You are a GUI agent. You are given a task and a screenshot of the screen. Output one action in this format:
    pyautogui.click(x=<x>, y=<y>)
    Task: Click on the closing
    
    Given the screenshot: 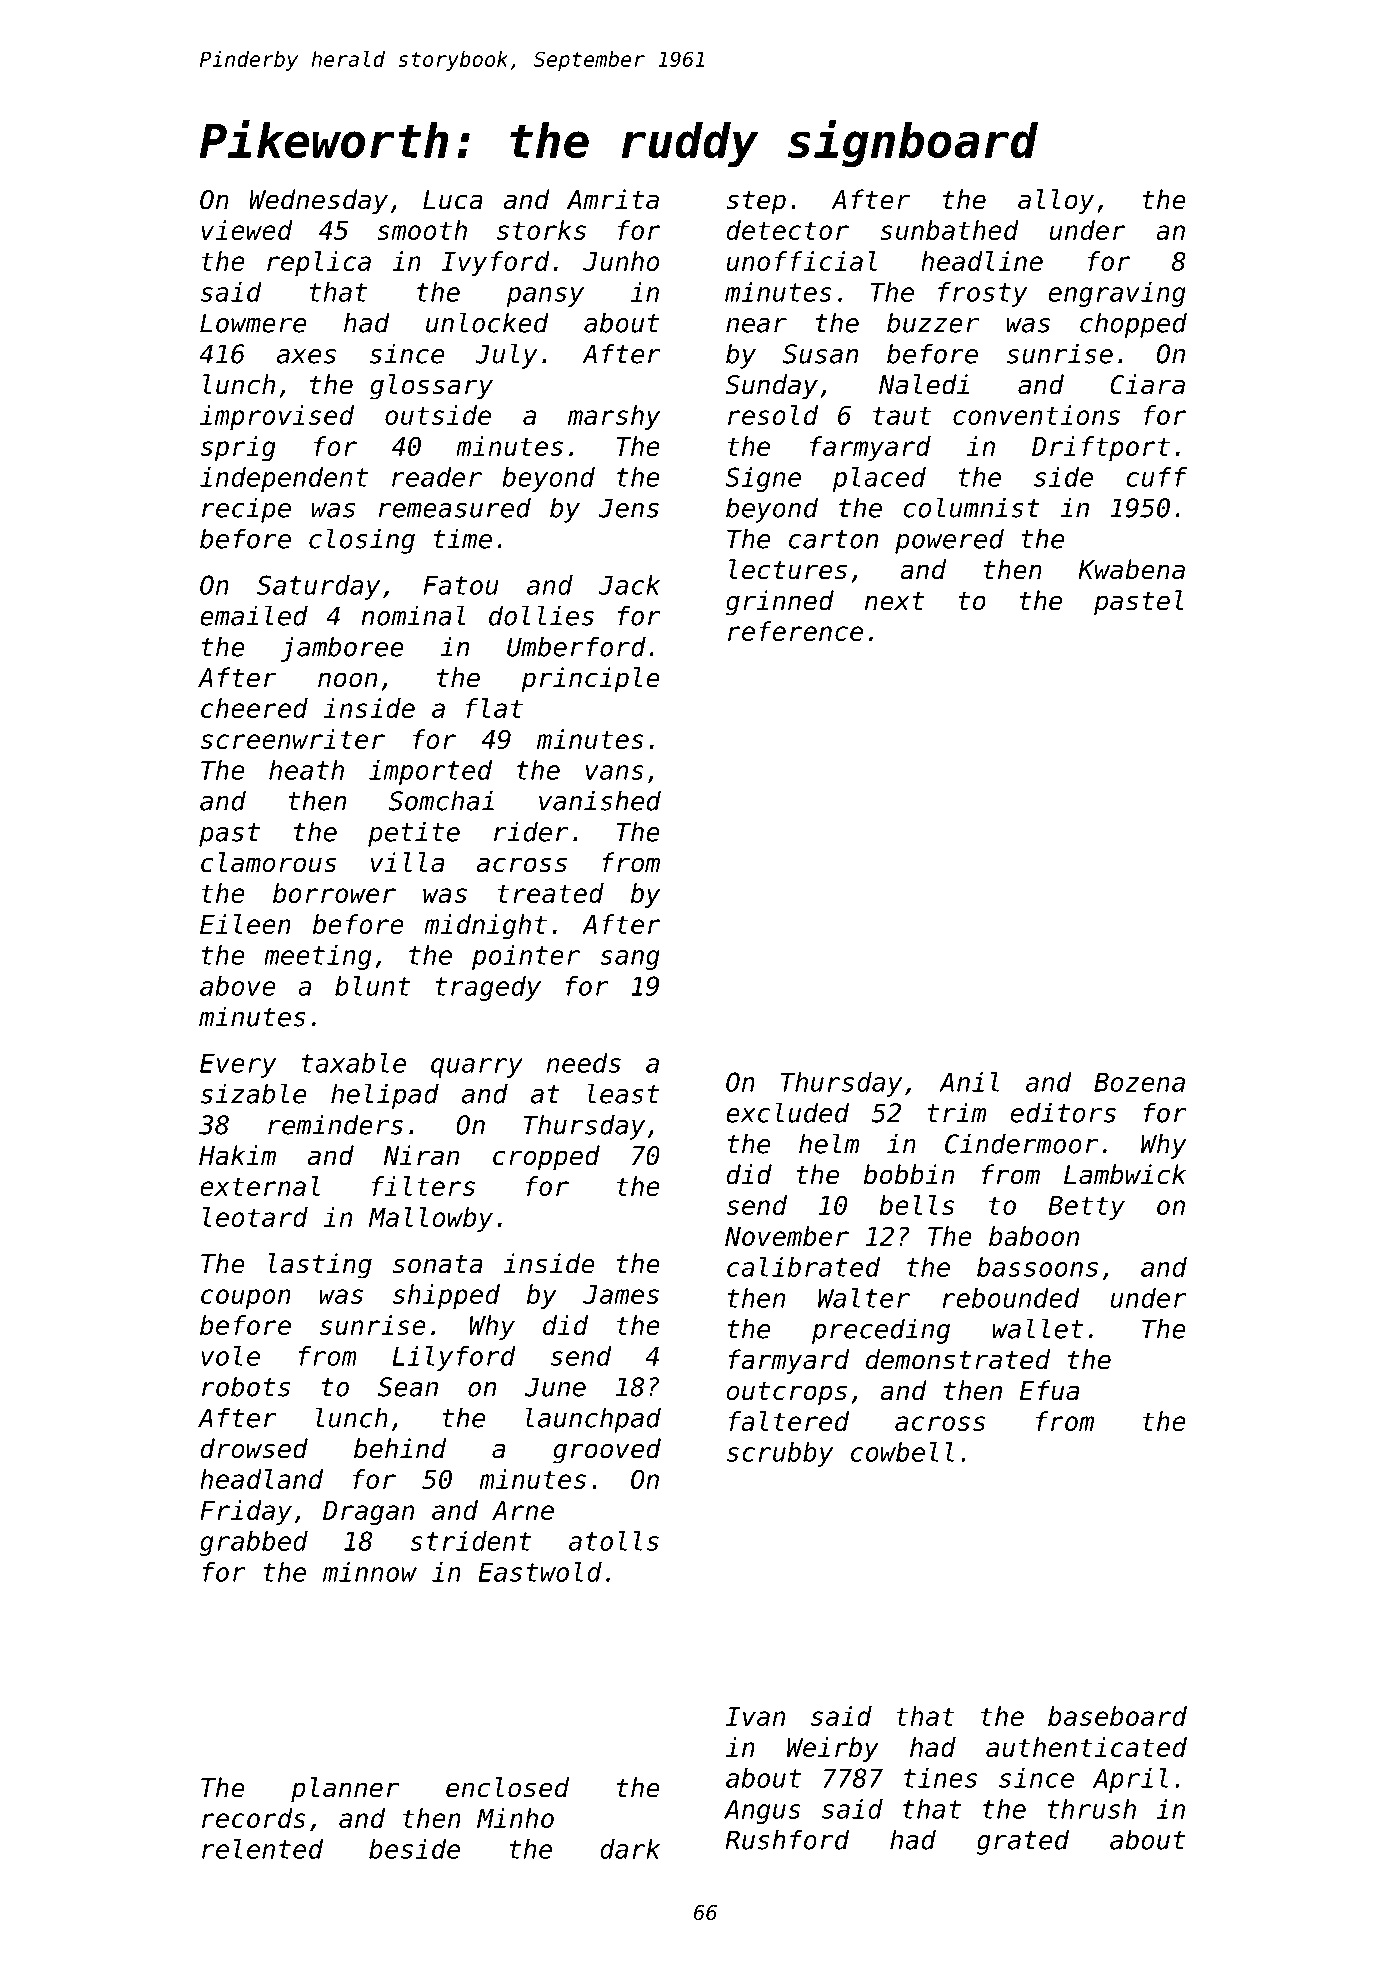 What is the action you would take?
    pyautogui.click(x=362, y=541)
